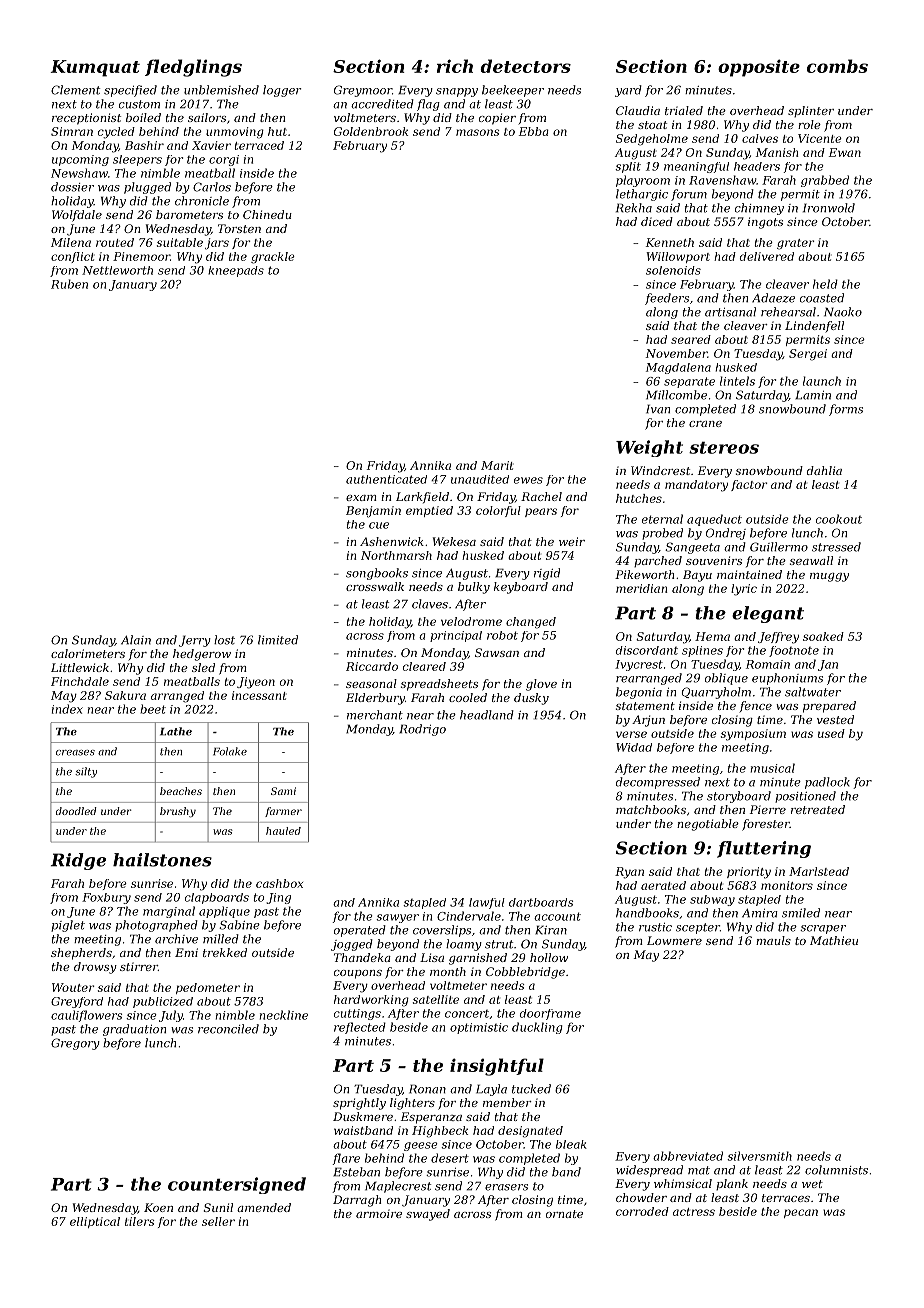 Image resolution: width=924 pixels, height=1308 pixels. I want to click on grackle, so click(273, 258).
